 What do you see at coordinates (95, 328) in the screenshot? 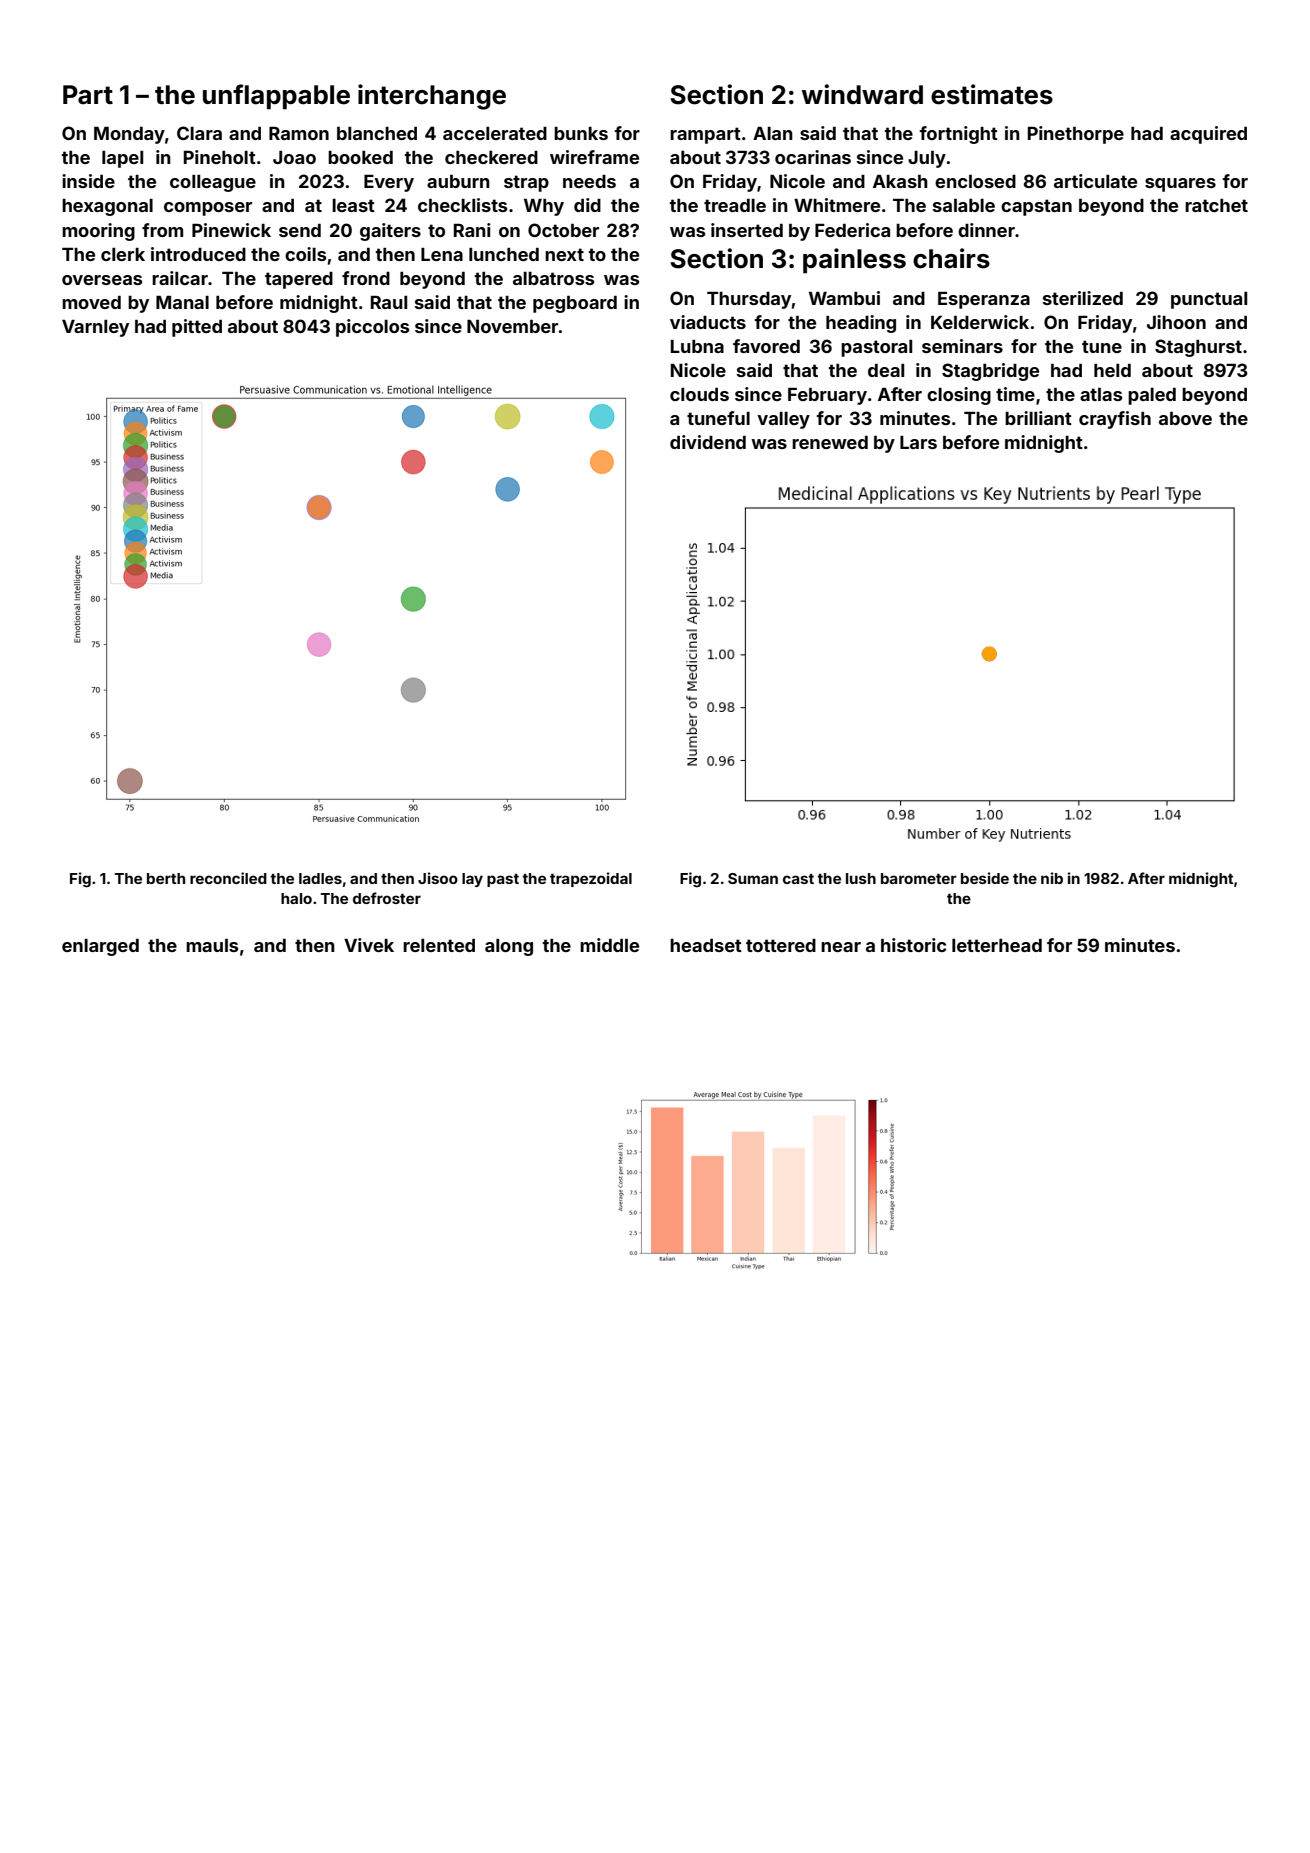
I see `Varnley` at bounding box center [95, 328].
